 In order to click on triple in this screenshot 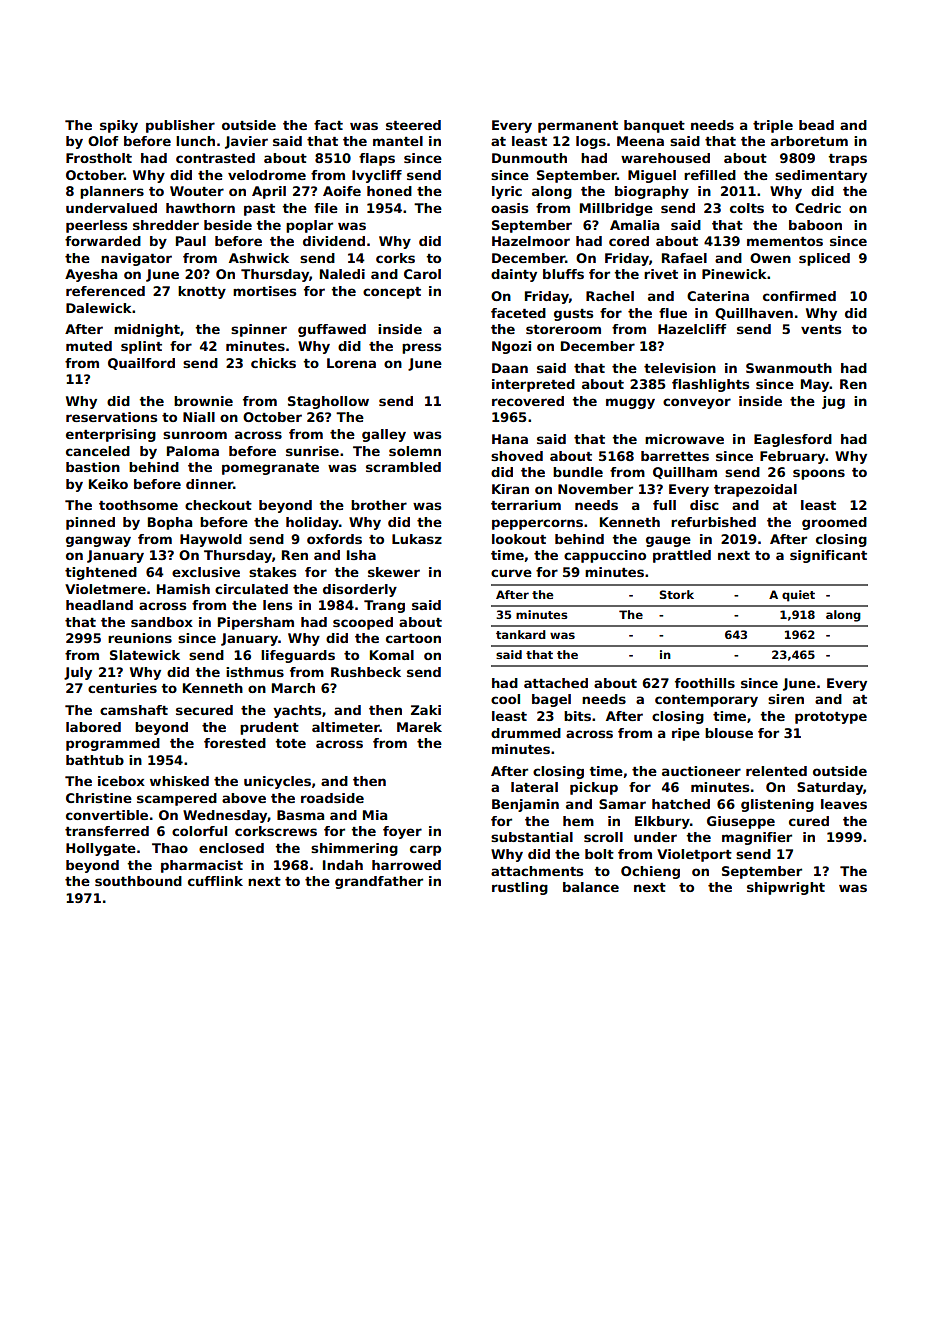, I will do `click(773, 126)`.
